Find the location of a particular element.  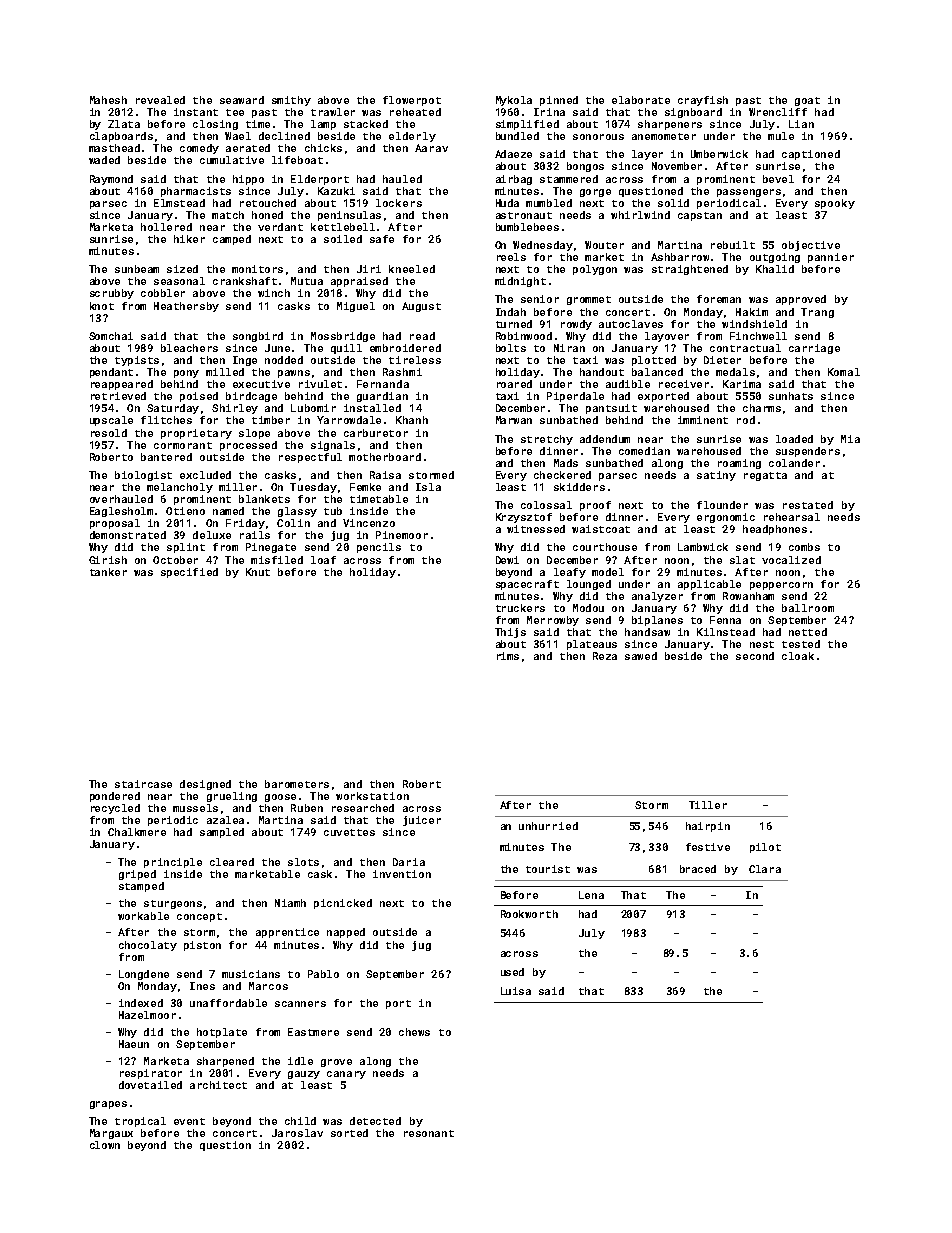

tourist is located at coordinates (548, 869).
